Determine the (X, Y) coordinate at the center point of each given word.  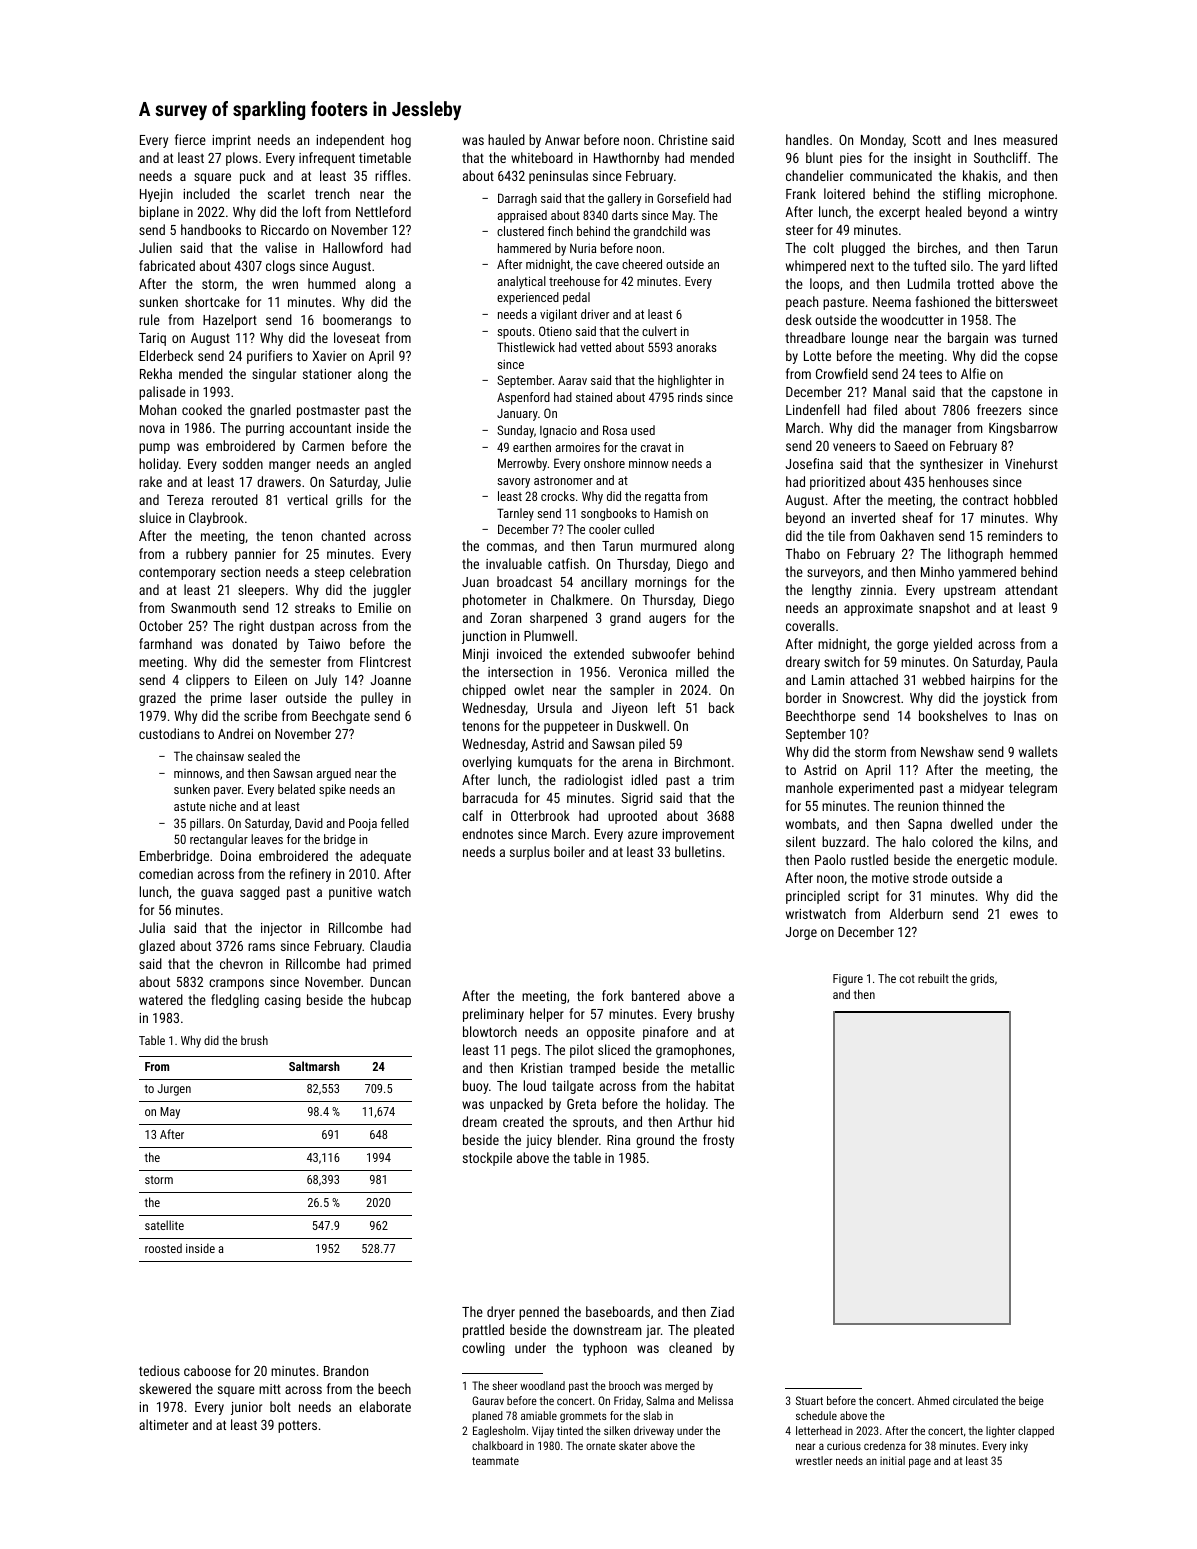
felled (395, 823)
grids (982, 979)
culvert (659, 331)
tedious (159, 1370)
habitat (715, 1085)
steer (799, 230)
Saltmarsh (314, 1066)
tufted (930, 265)
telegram (1033, 789)
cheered (642, 264)
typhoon (605, 1349)
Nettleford (383, 211)
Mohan (158, 409)
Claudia (390, 945)
